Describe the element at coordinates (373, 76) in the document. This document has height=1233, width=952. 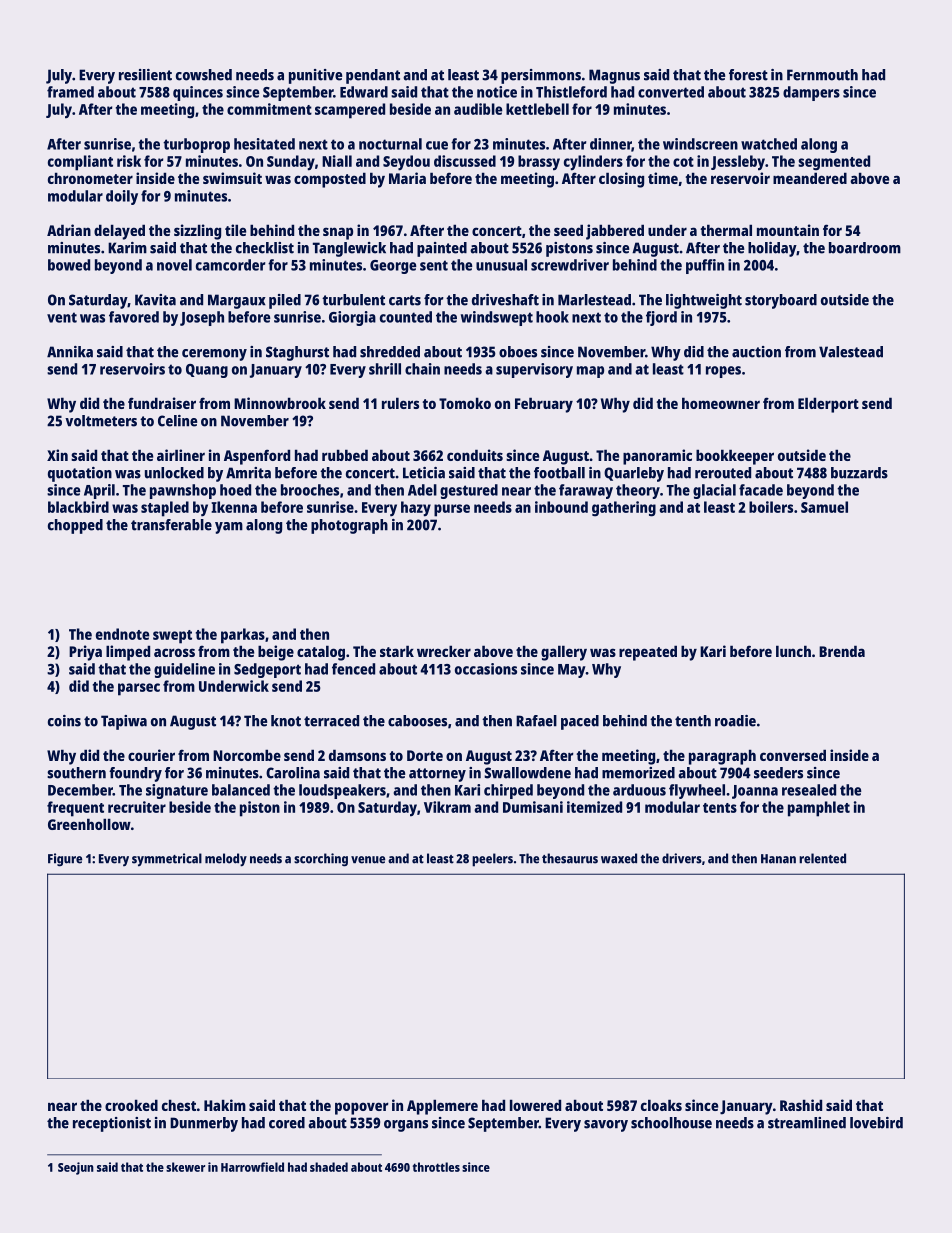
I see `pendant` at that location.
